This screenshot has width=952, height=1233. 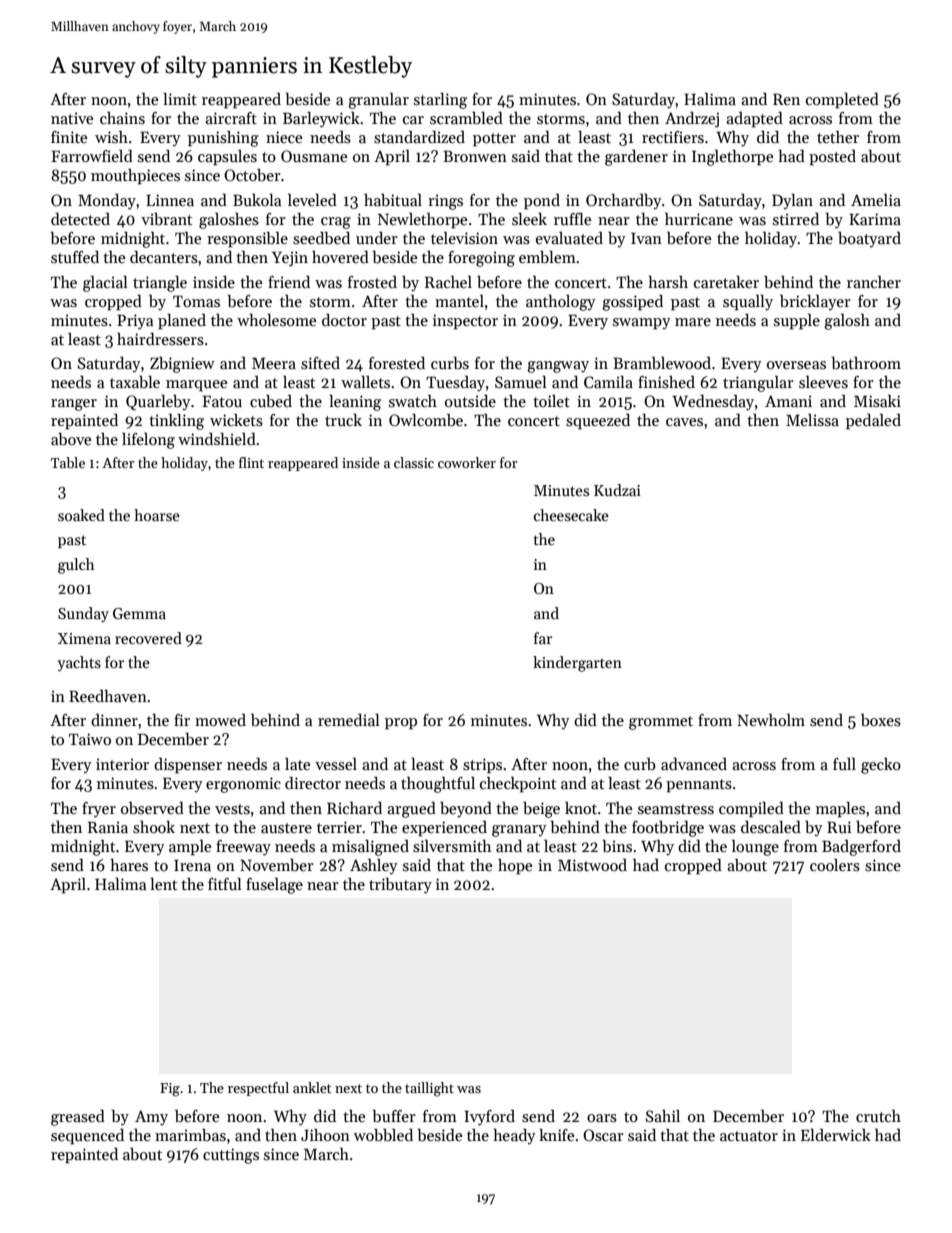 What do you see at coordinates (401, 724) in the screenshot?
I see `prop` at bounding box center [401, 724].
